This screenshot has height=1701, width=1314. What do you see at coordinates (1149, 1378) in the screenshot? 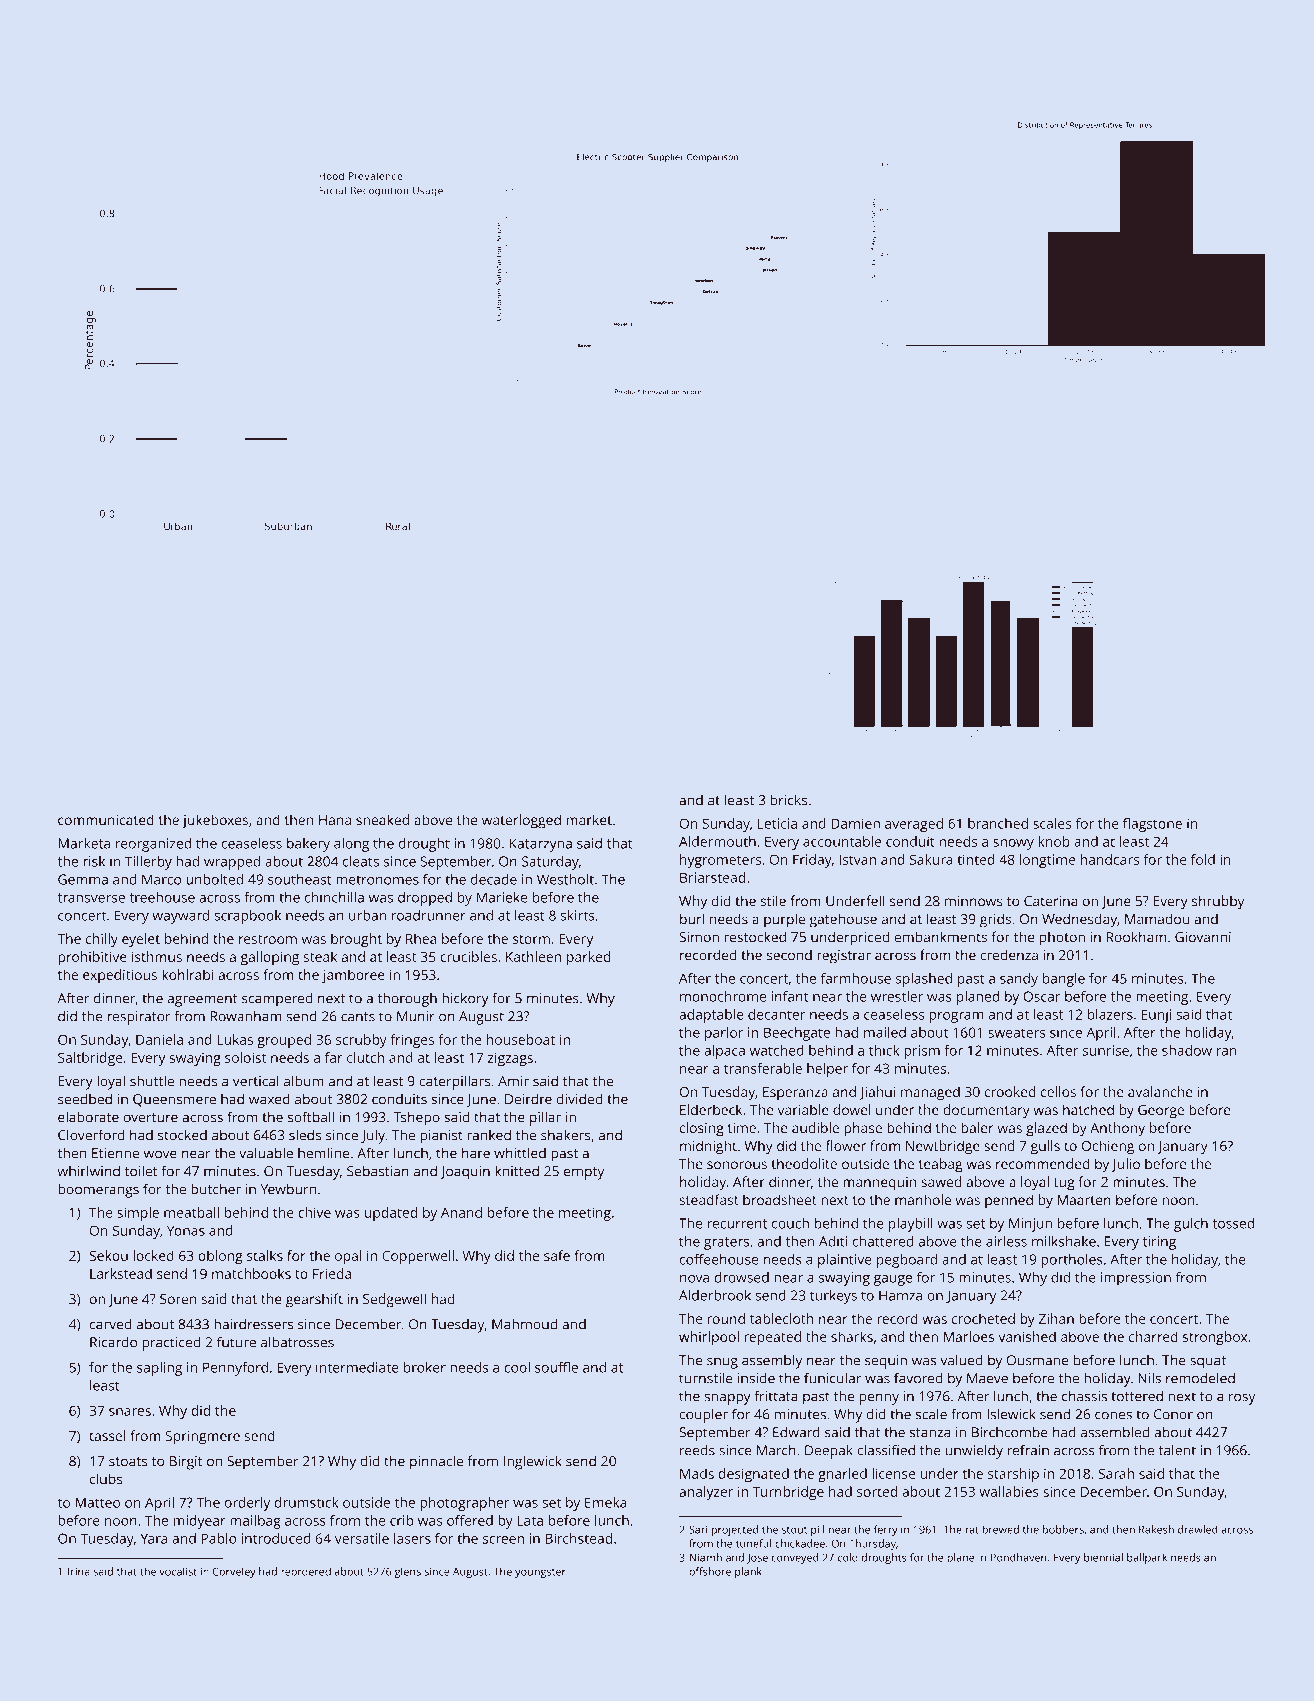
I see `Nils` at bounding box center [1149, 1378].
